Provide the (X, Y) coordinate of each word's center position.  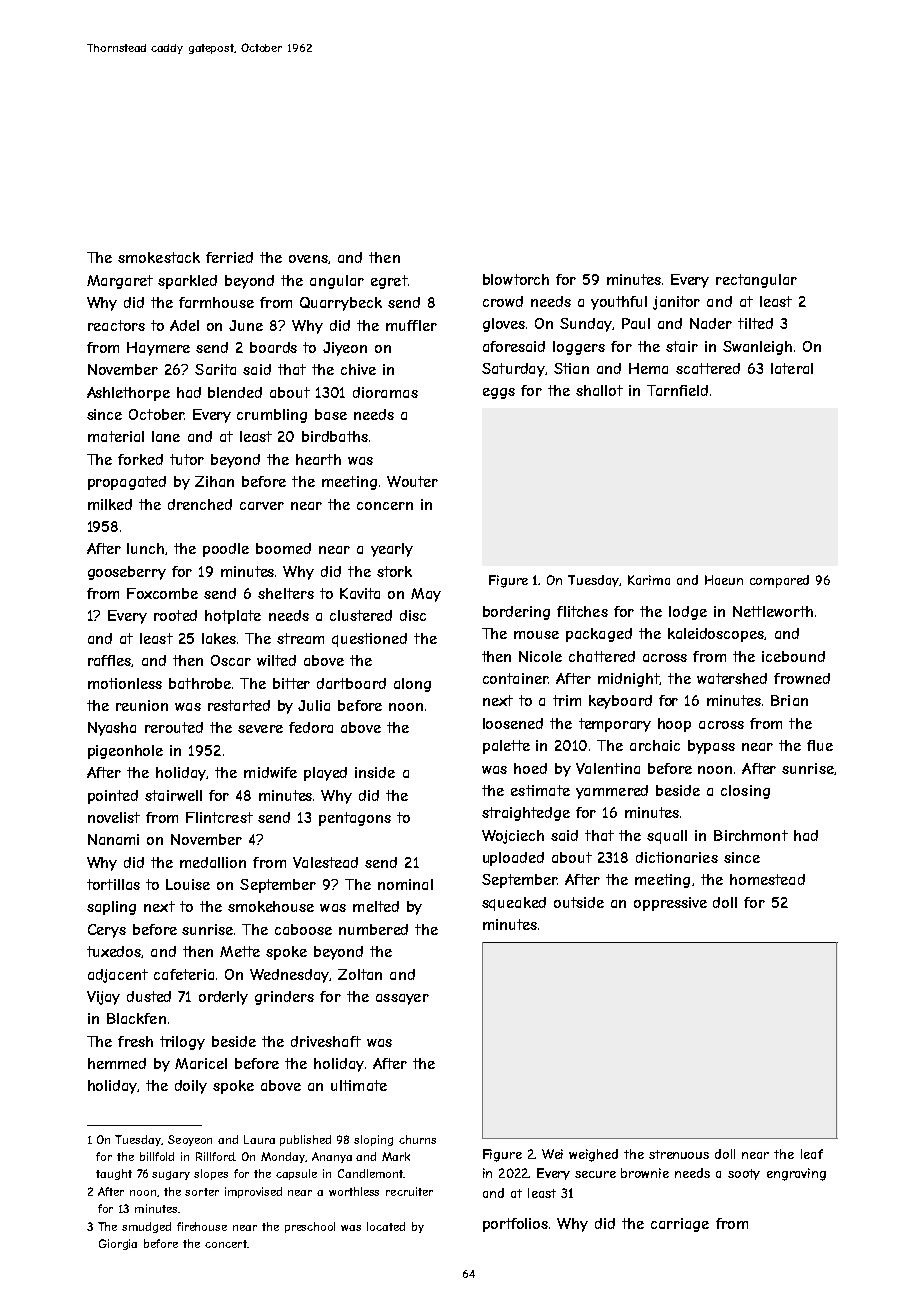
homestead (767, 879)
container (515, 678)
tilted (755, 323)
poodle (226, 550)
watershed (732, 678)
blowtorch (516, 279)
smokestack (159, 257)
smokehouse (271, 906)
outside (579, 902)
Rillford (215, 1156)
